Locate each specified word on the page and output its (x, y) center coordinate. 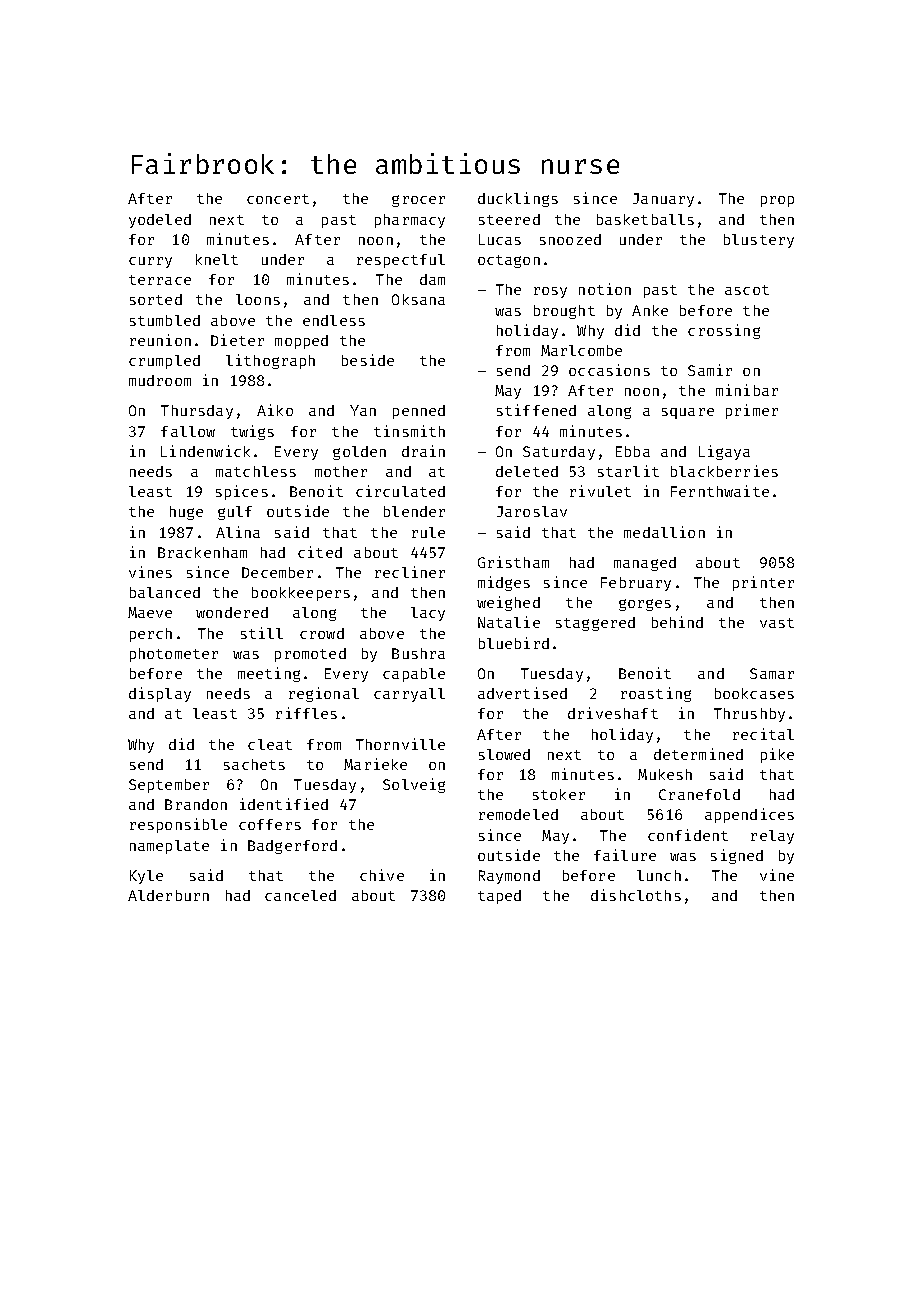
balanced (165, 592)
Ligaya (724, 452)
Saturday (559, 453)
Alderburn (168, 895)
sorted (156, 299)
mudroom (160, 380)
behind (677, 622)
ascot (747, 290)
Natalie (509, 622)
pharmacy (410, 221)
